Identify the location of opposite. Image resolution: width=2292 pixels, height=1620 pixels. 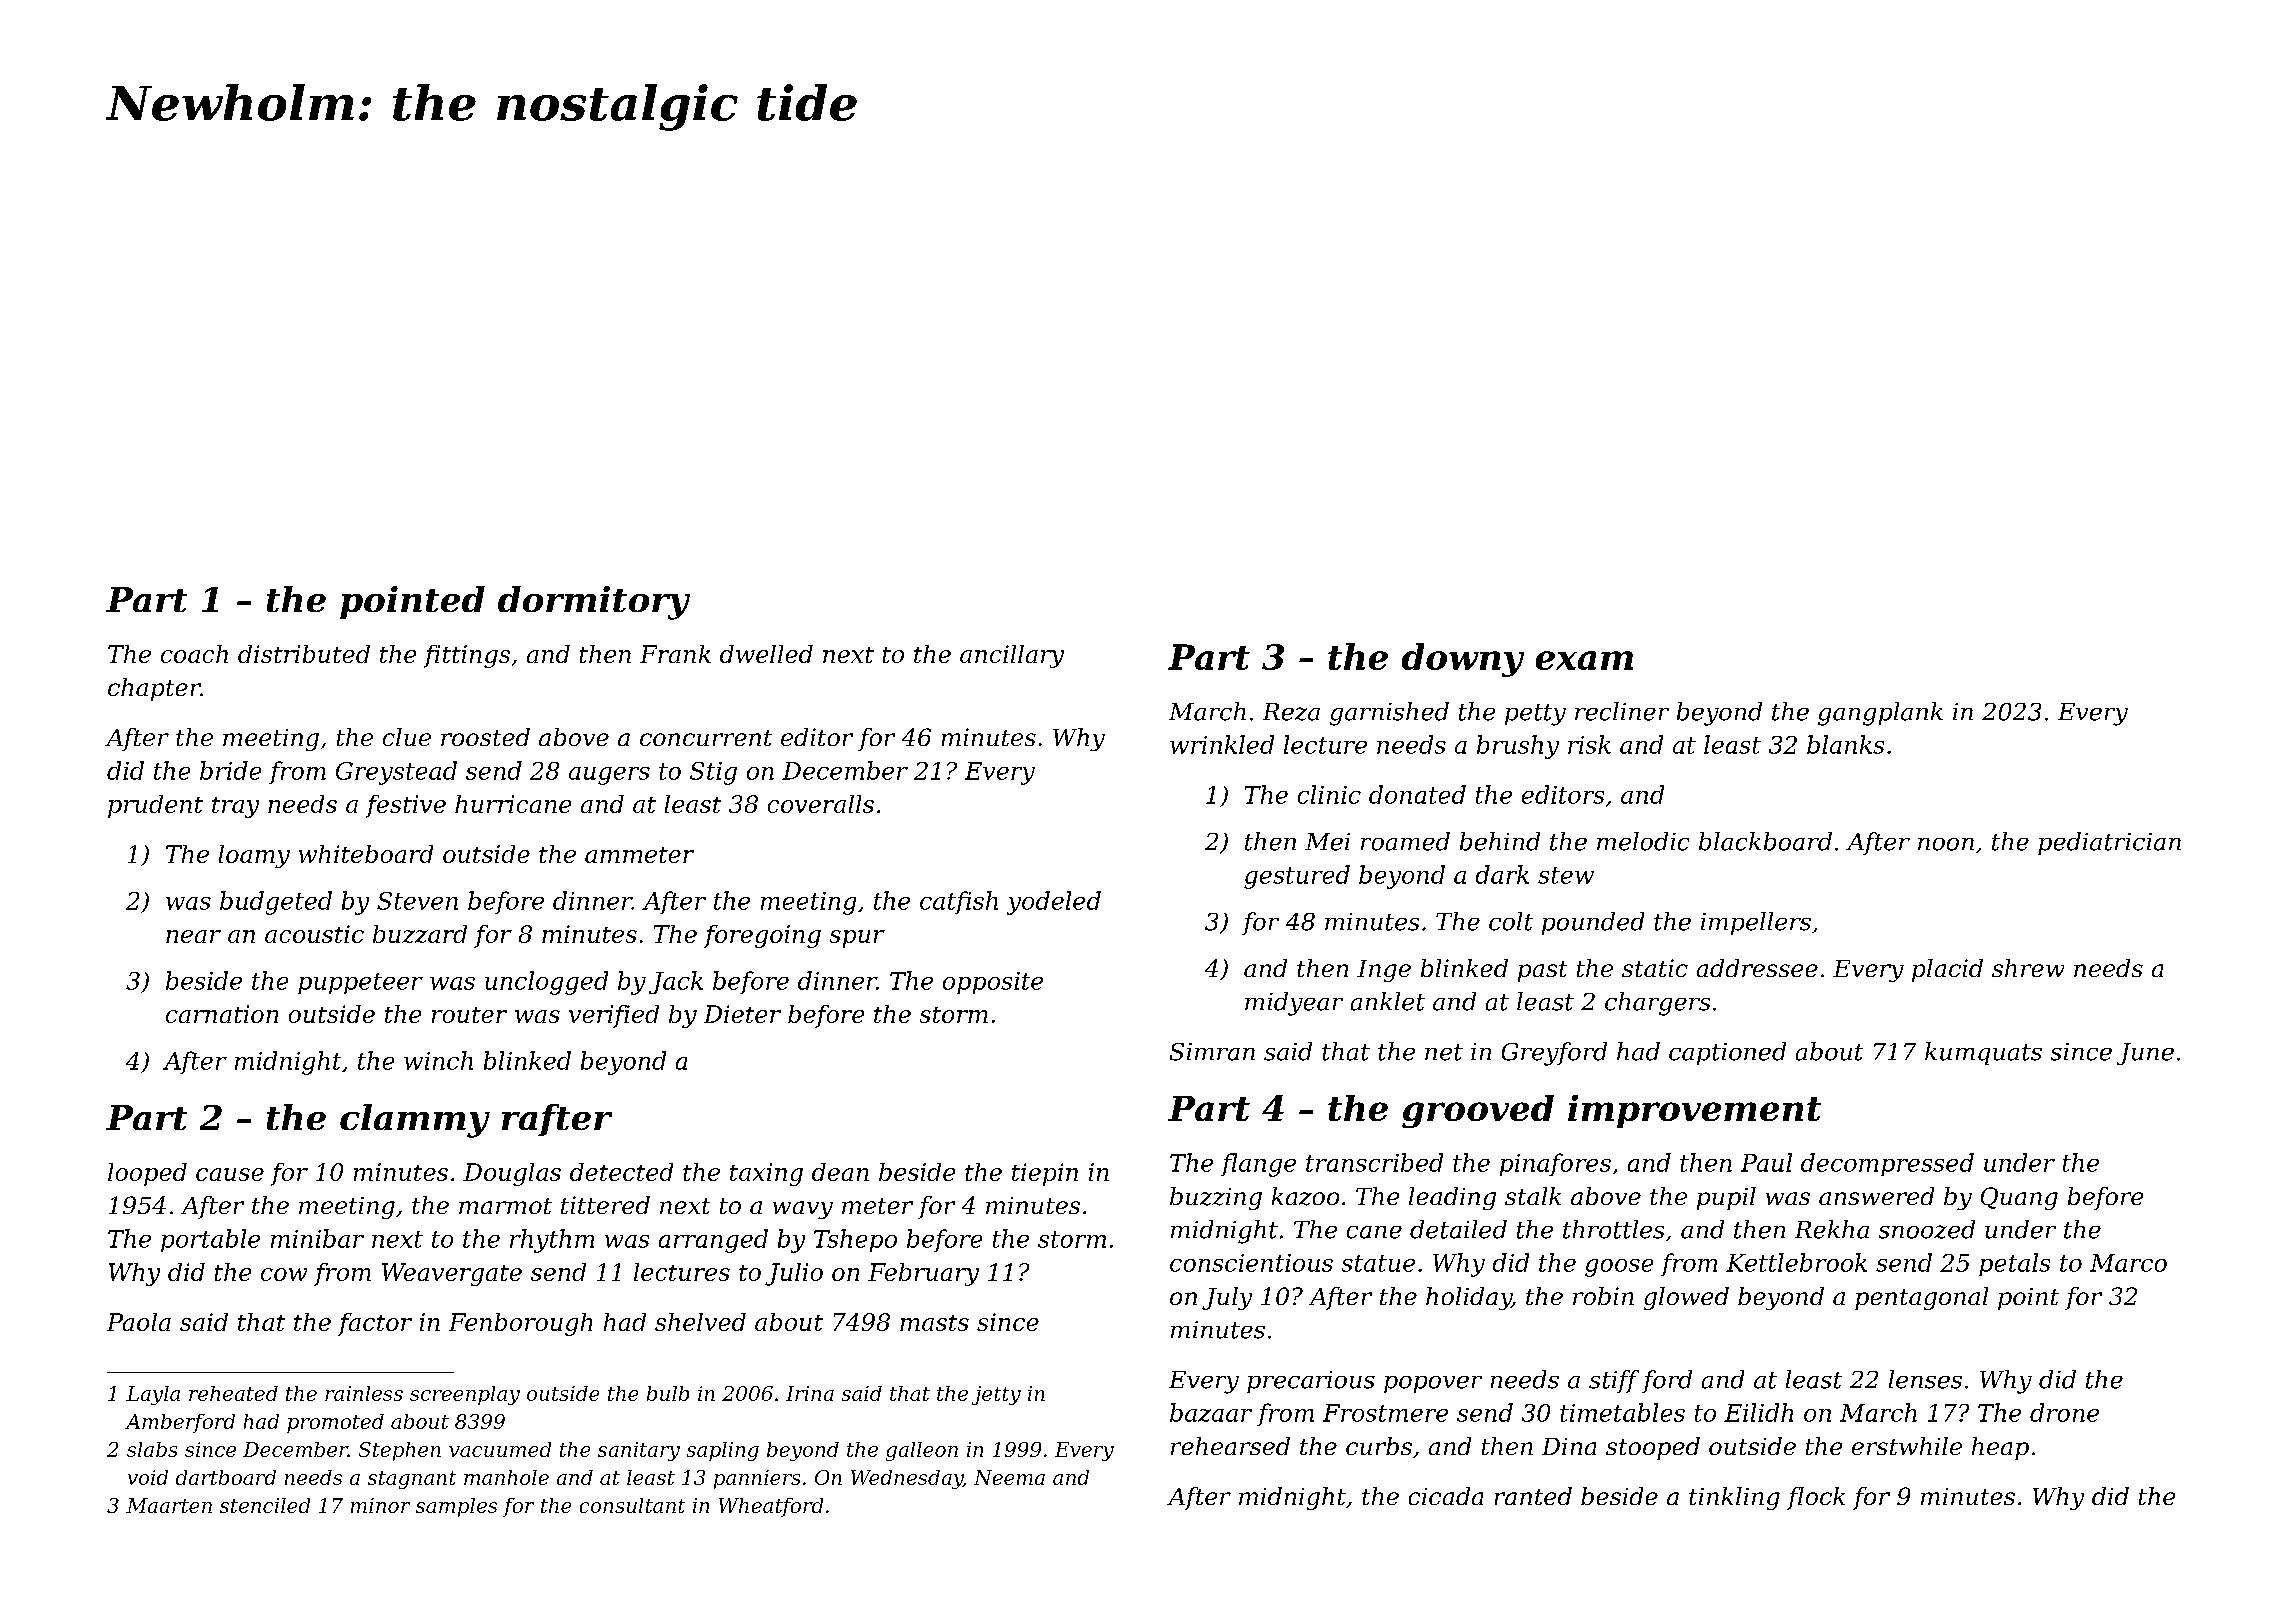
(993, 983).
